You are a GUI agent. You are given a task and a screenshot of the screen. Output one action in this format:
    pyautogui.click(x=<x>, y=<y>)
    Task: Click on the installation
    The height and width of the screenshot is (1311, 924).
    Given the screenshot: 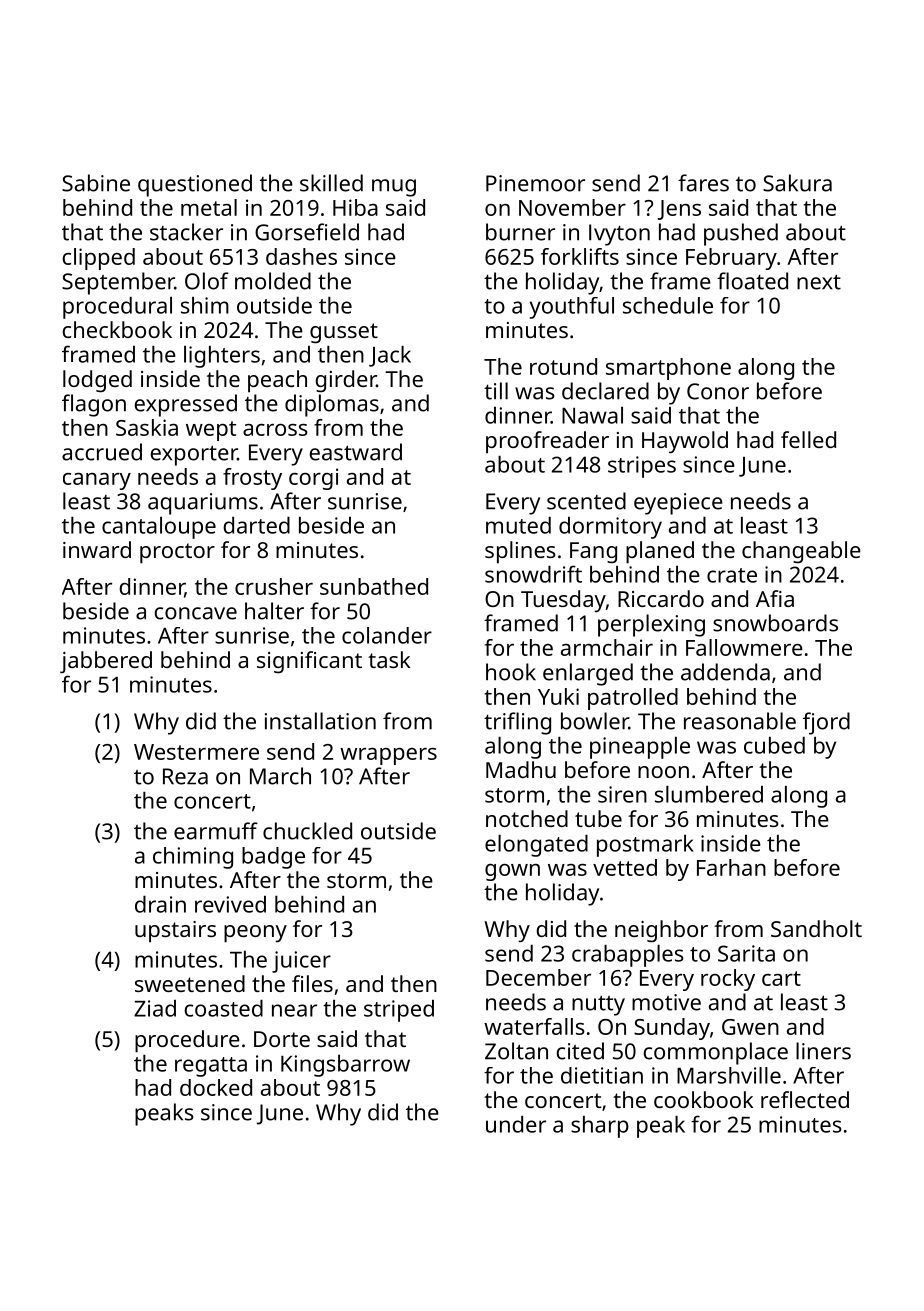 What is the action you would take?
    pyautogui.click(x=320, y=721)
